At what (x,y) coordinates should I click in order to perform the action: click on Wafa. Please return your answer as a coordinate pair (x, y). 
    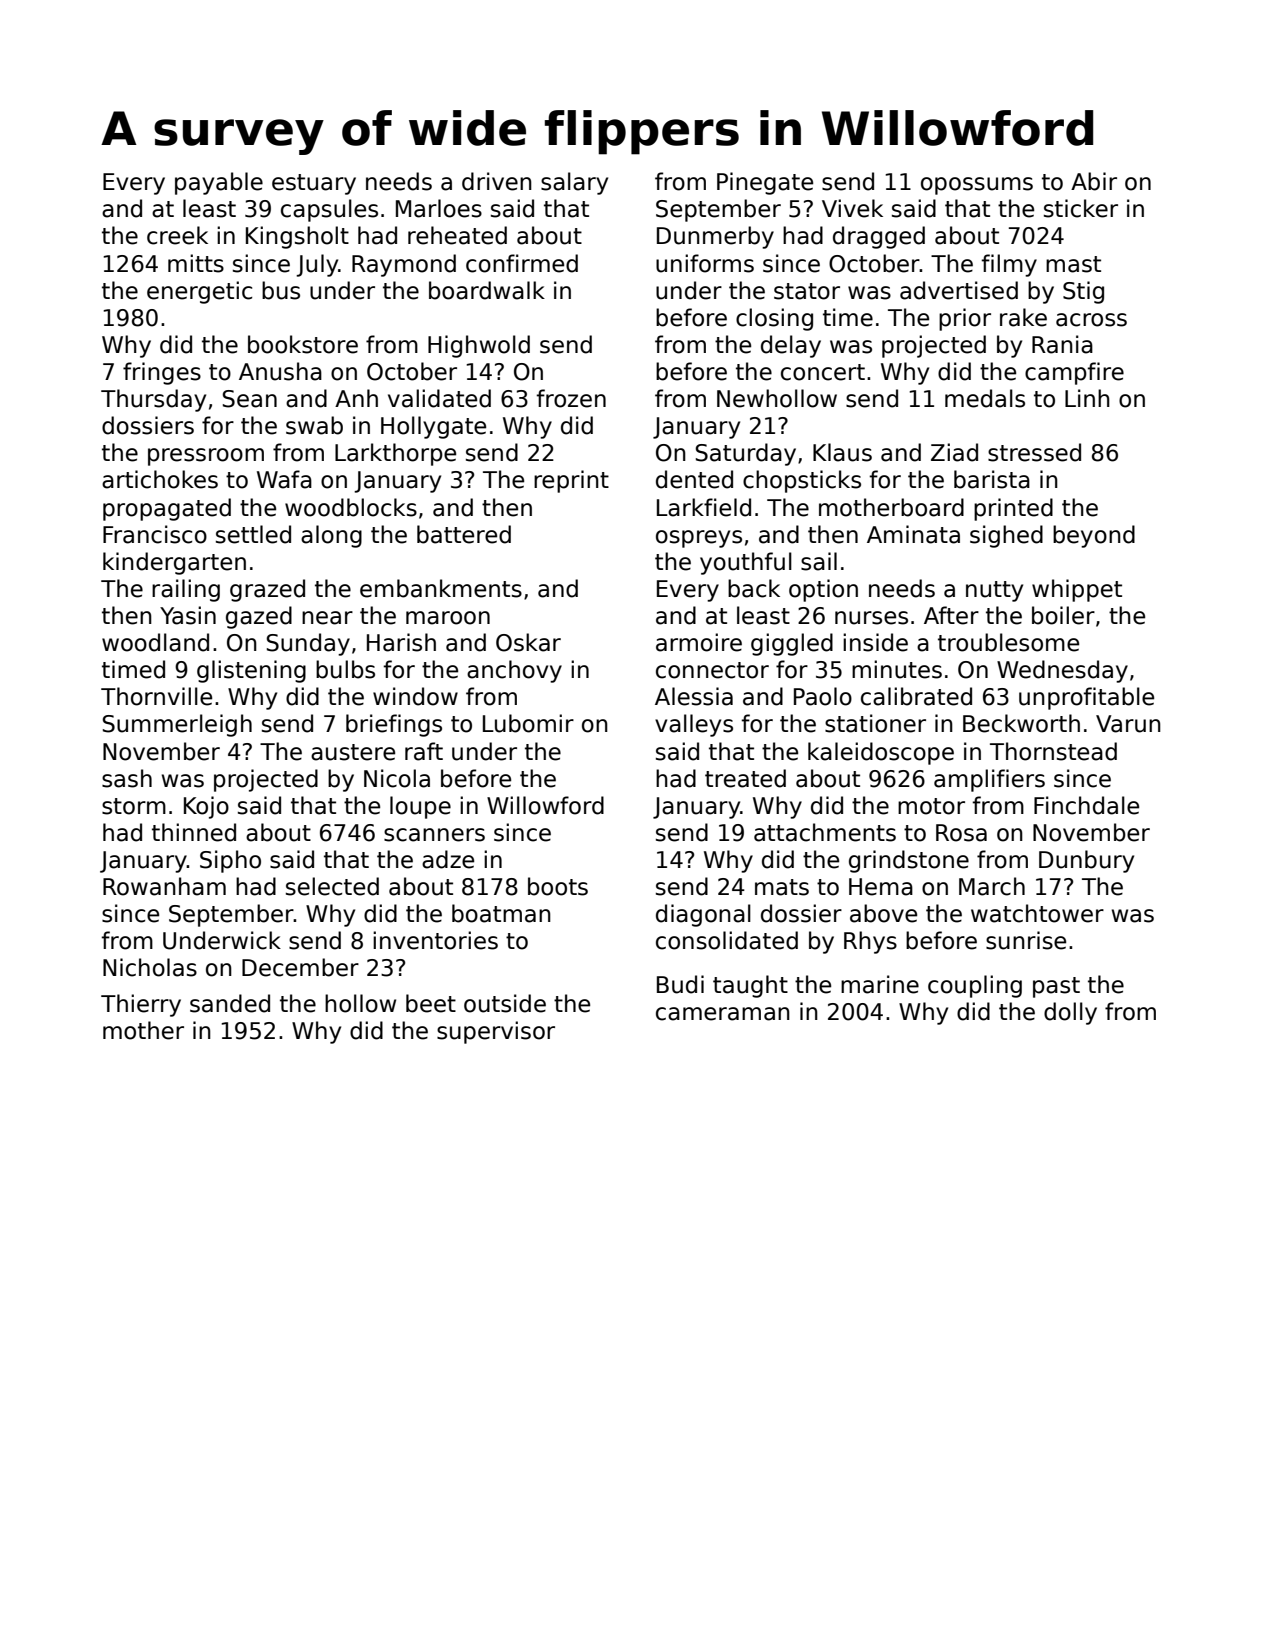
    Looking at the image, I should click on (284, 479).
